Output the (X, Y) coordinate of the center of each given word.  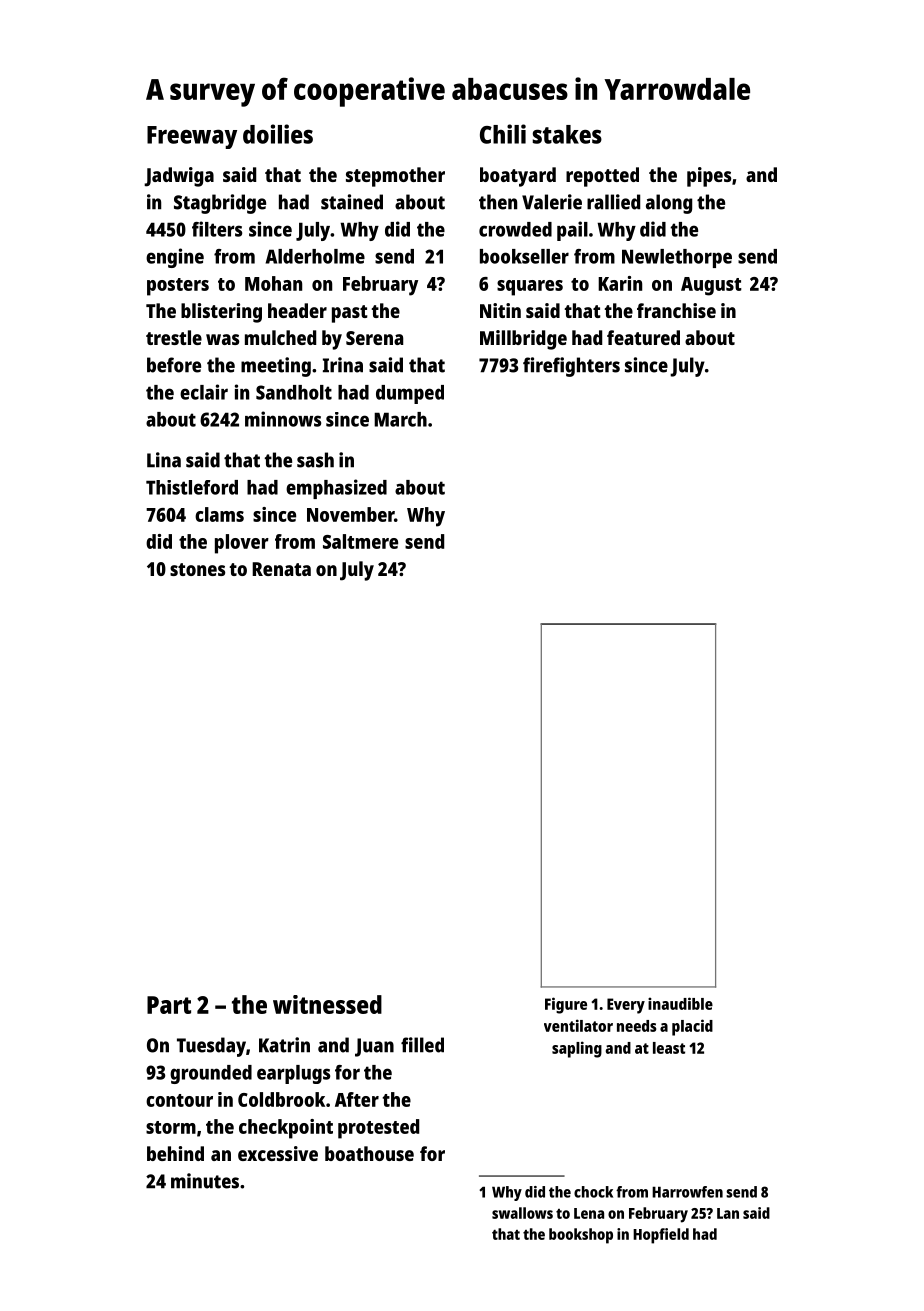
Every (626, 1006)
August (711, 286)
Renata (281, 569)
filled (422, 1045)
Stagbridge (220, 204)
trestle (174, 337)
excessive (278, 1153)
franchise (676, 310)
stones (197, 569)
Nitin (500, 310)
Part (169, 1005)
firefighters (571, 367)
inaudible (680, 1003)
